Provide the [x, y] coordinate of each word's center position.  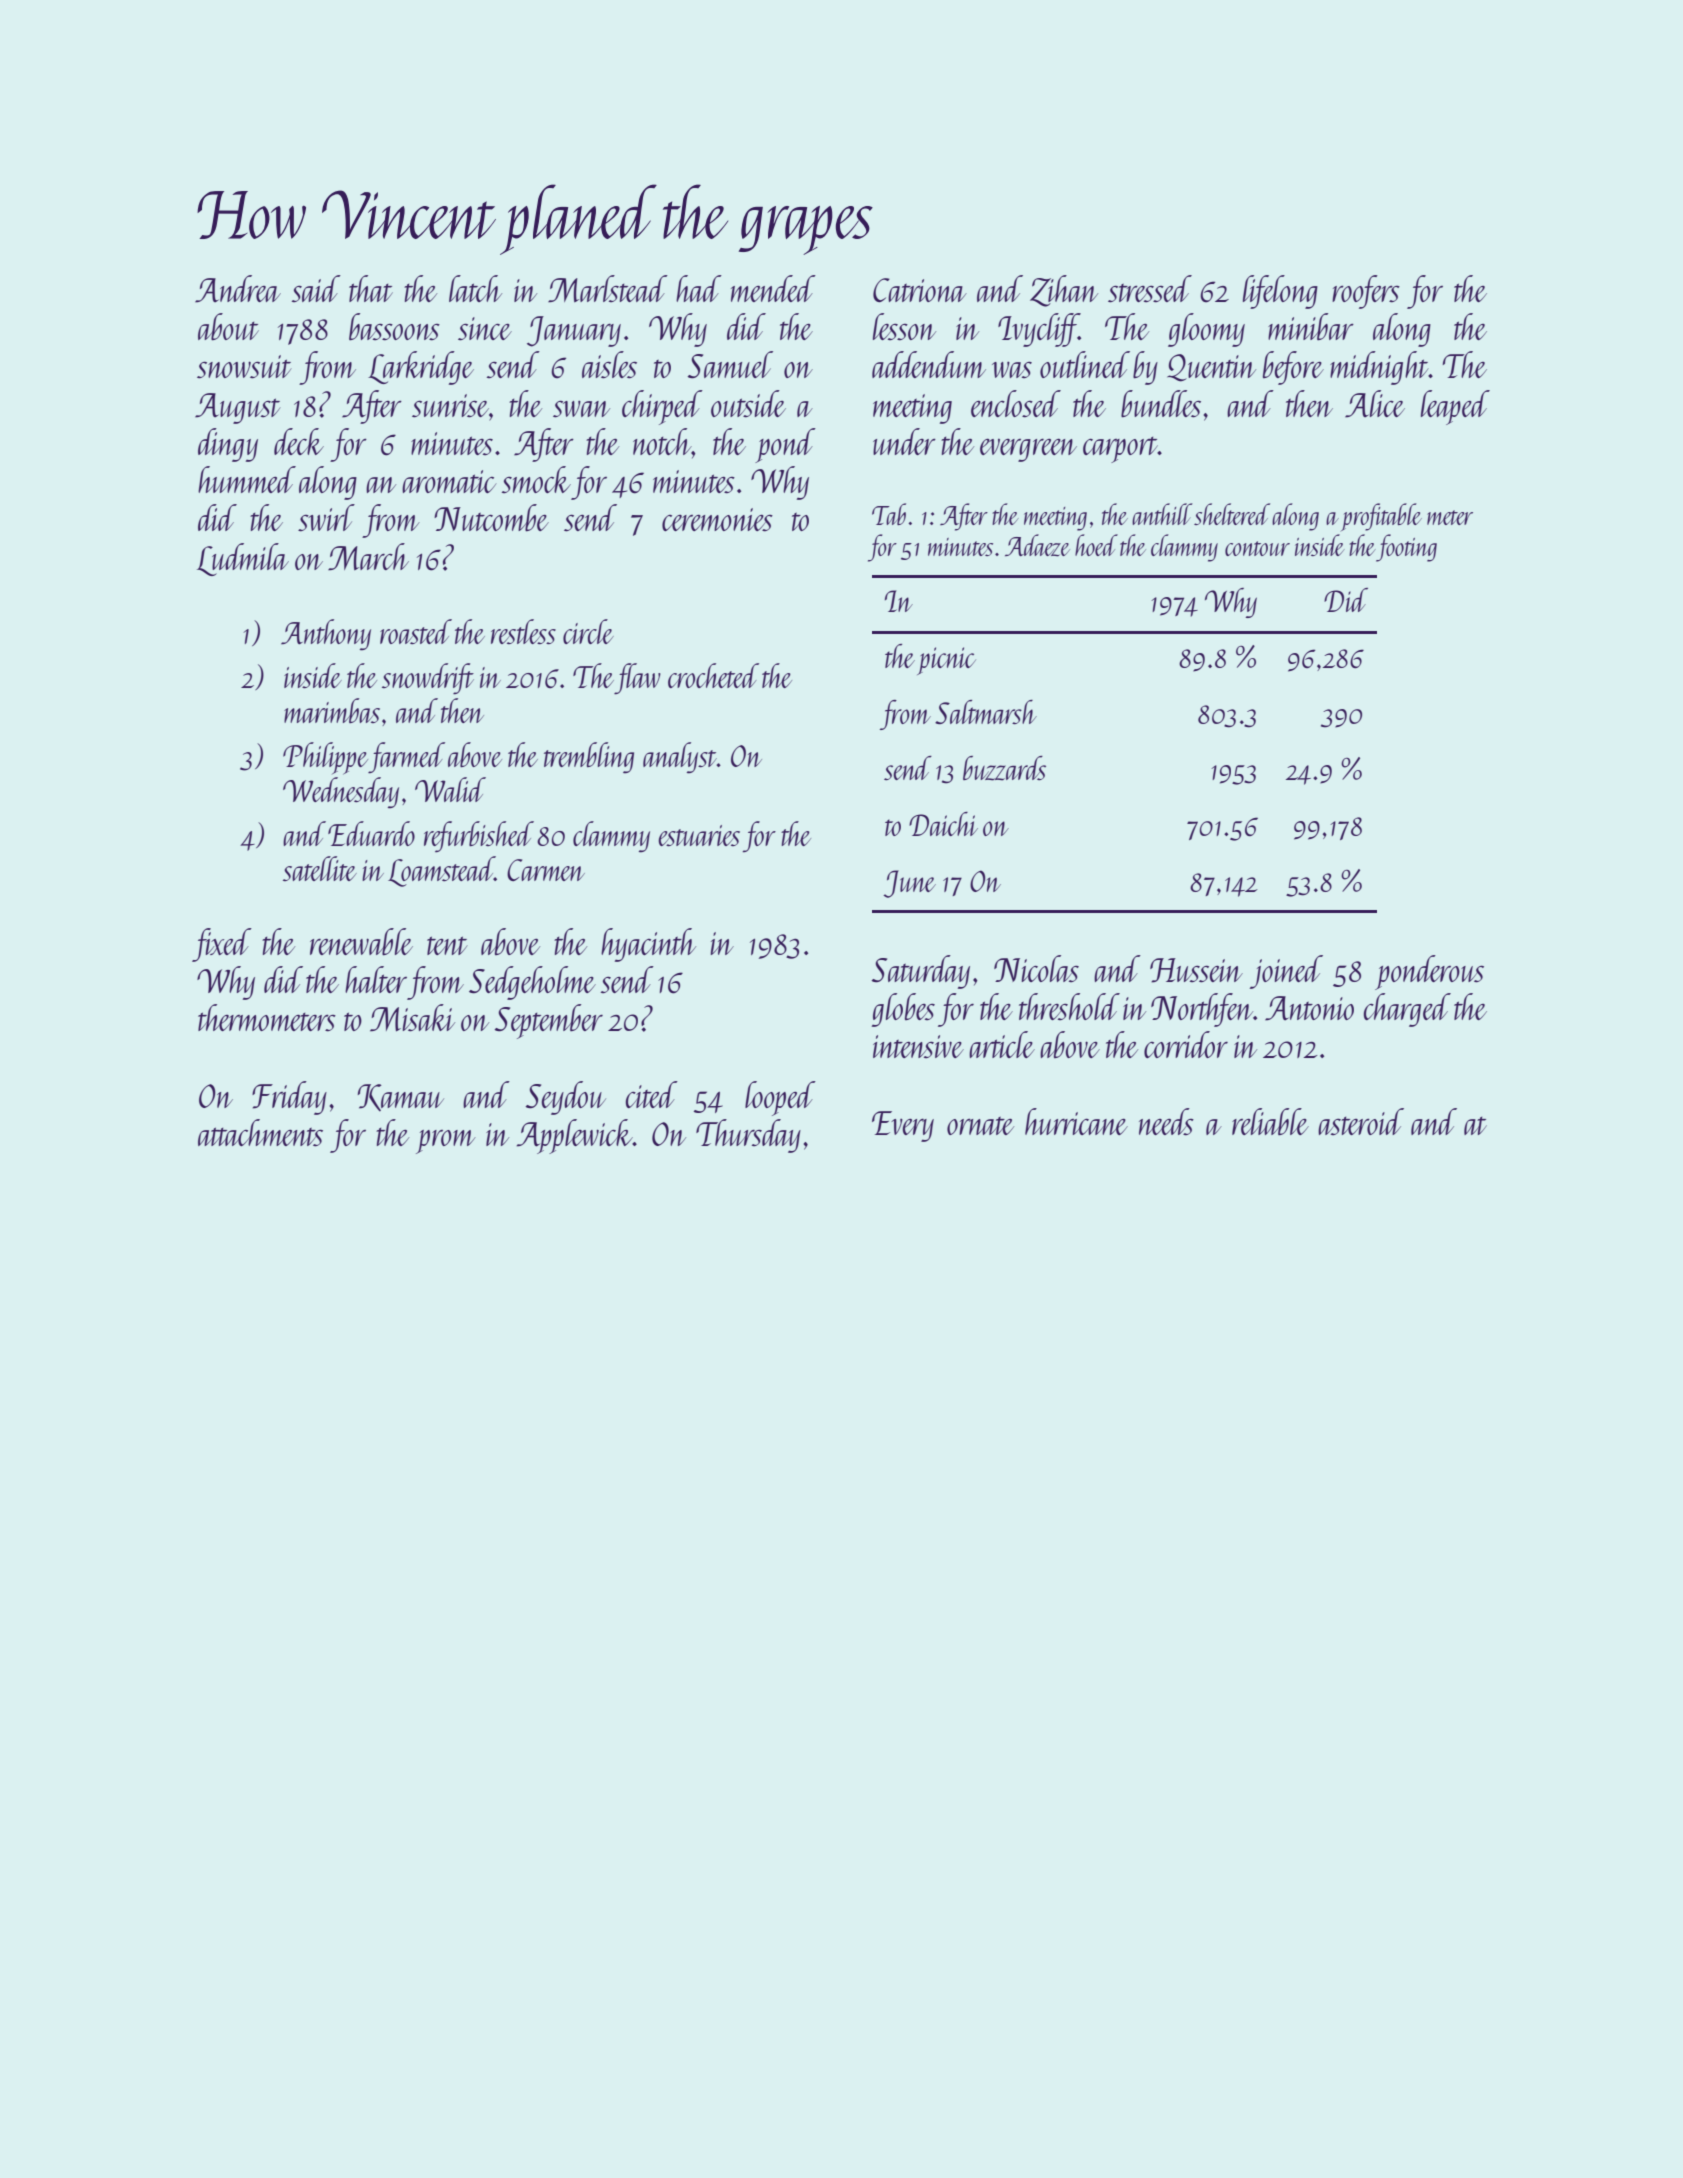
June [909, 884]
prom [446, 1142]
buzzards [1004, 768]
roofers [1366, 292]
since [485, 329]
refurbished [479, 836]
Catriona [920, 290]
